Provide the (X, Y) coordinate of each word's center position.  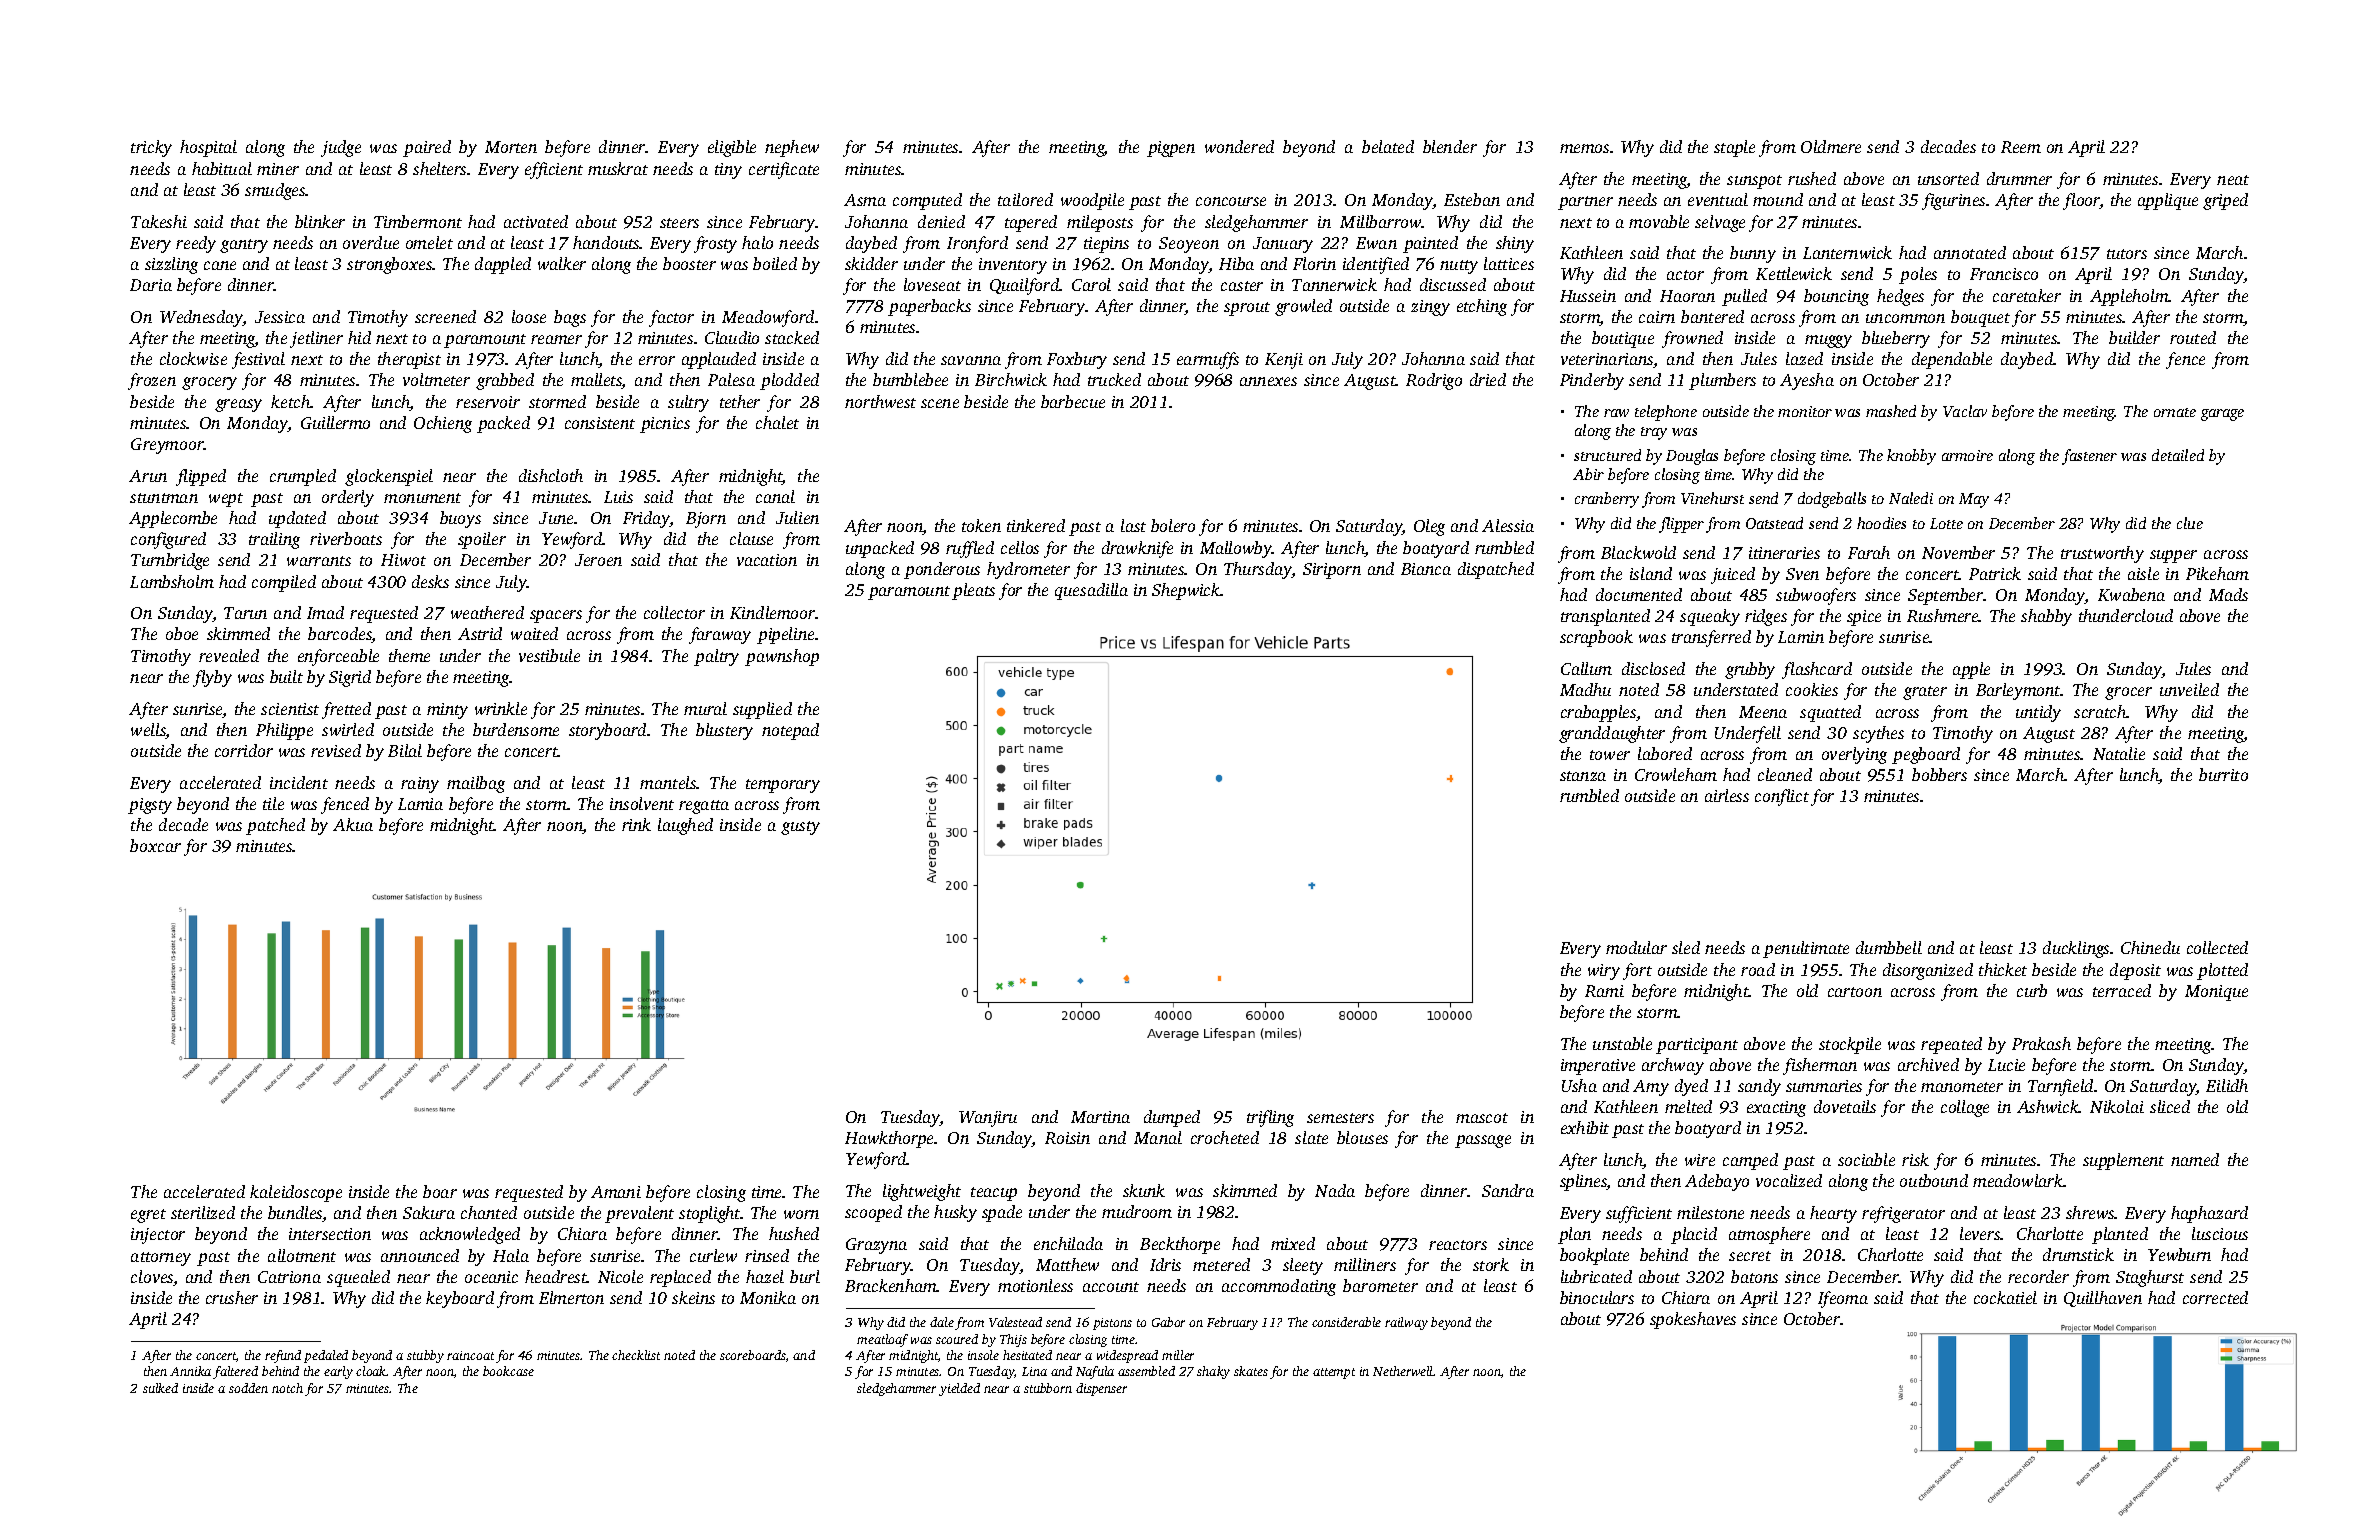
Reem (2021, 147)
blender (1450, 146)
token (981, 525)
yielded (959, 1389)
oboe (182, 633)
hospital (208, 148)
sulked (160, 1388)
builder (2134, 337)
